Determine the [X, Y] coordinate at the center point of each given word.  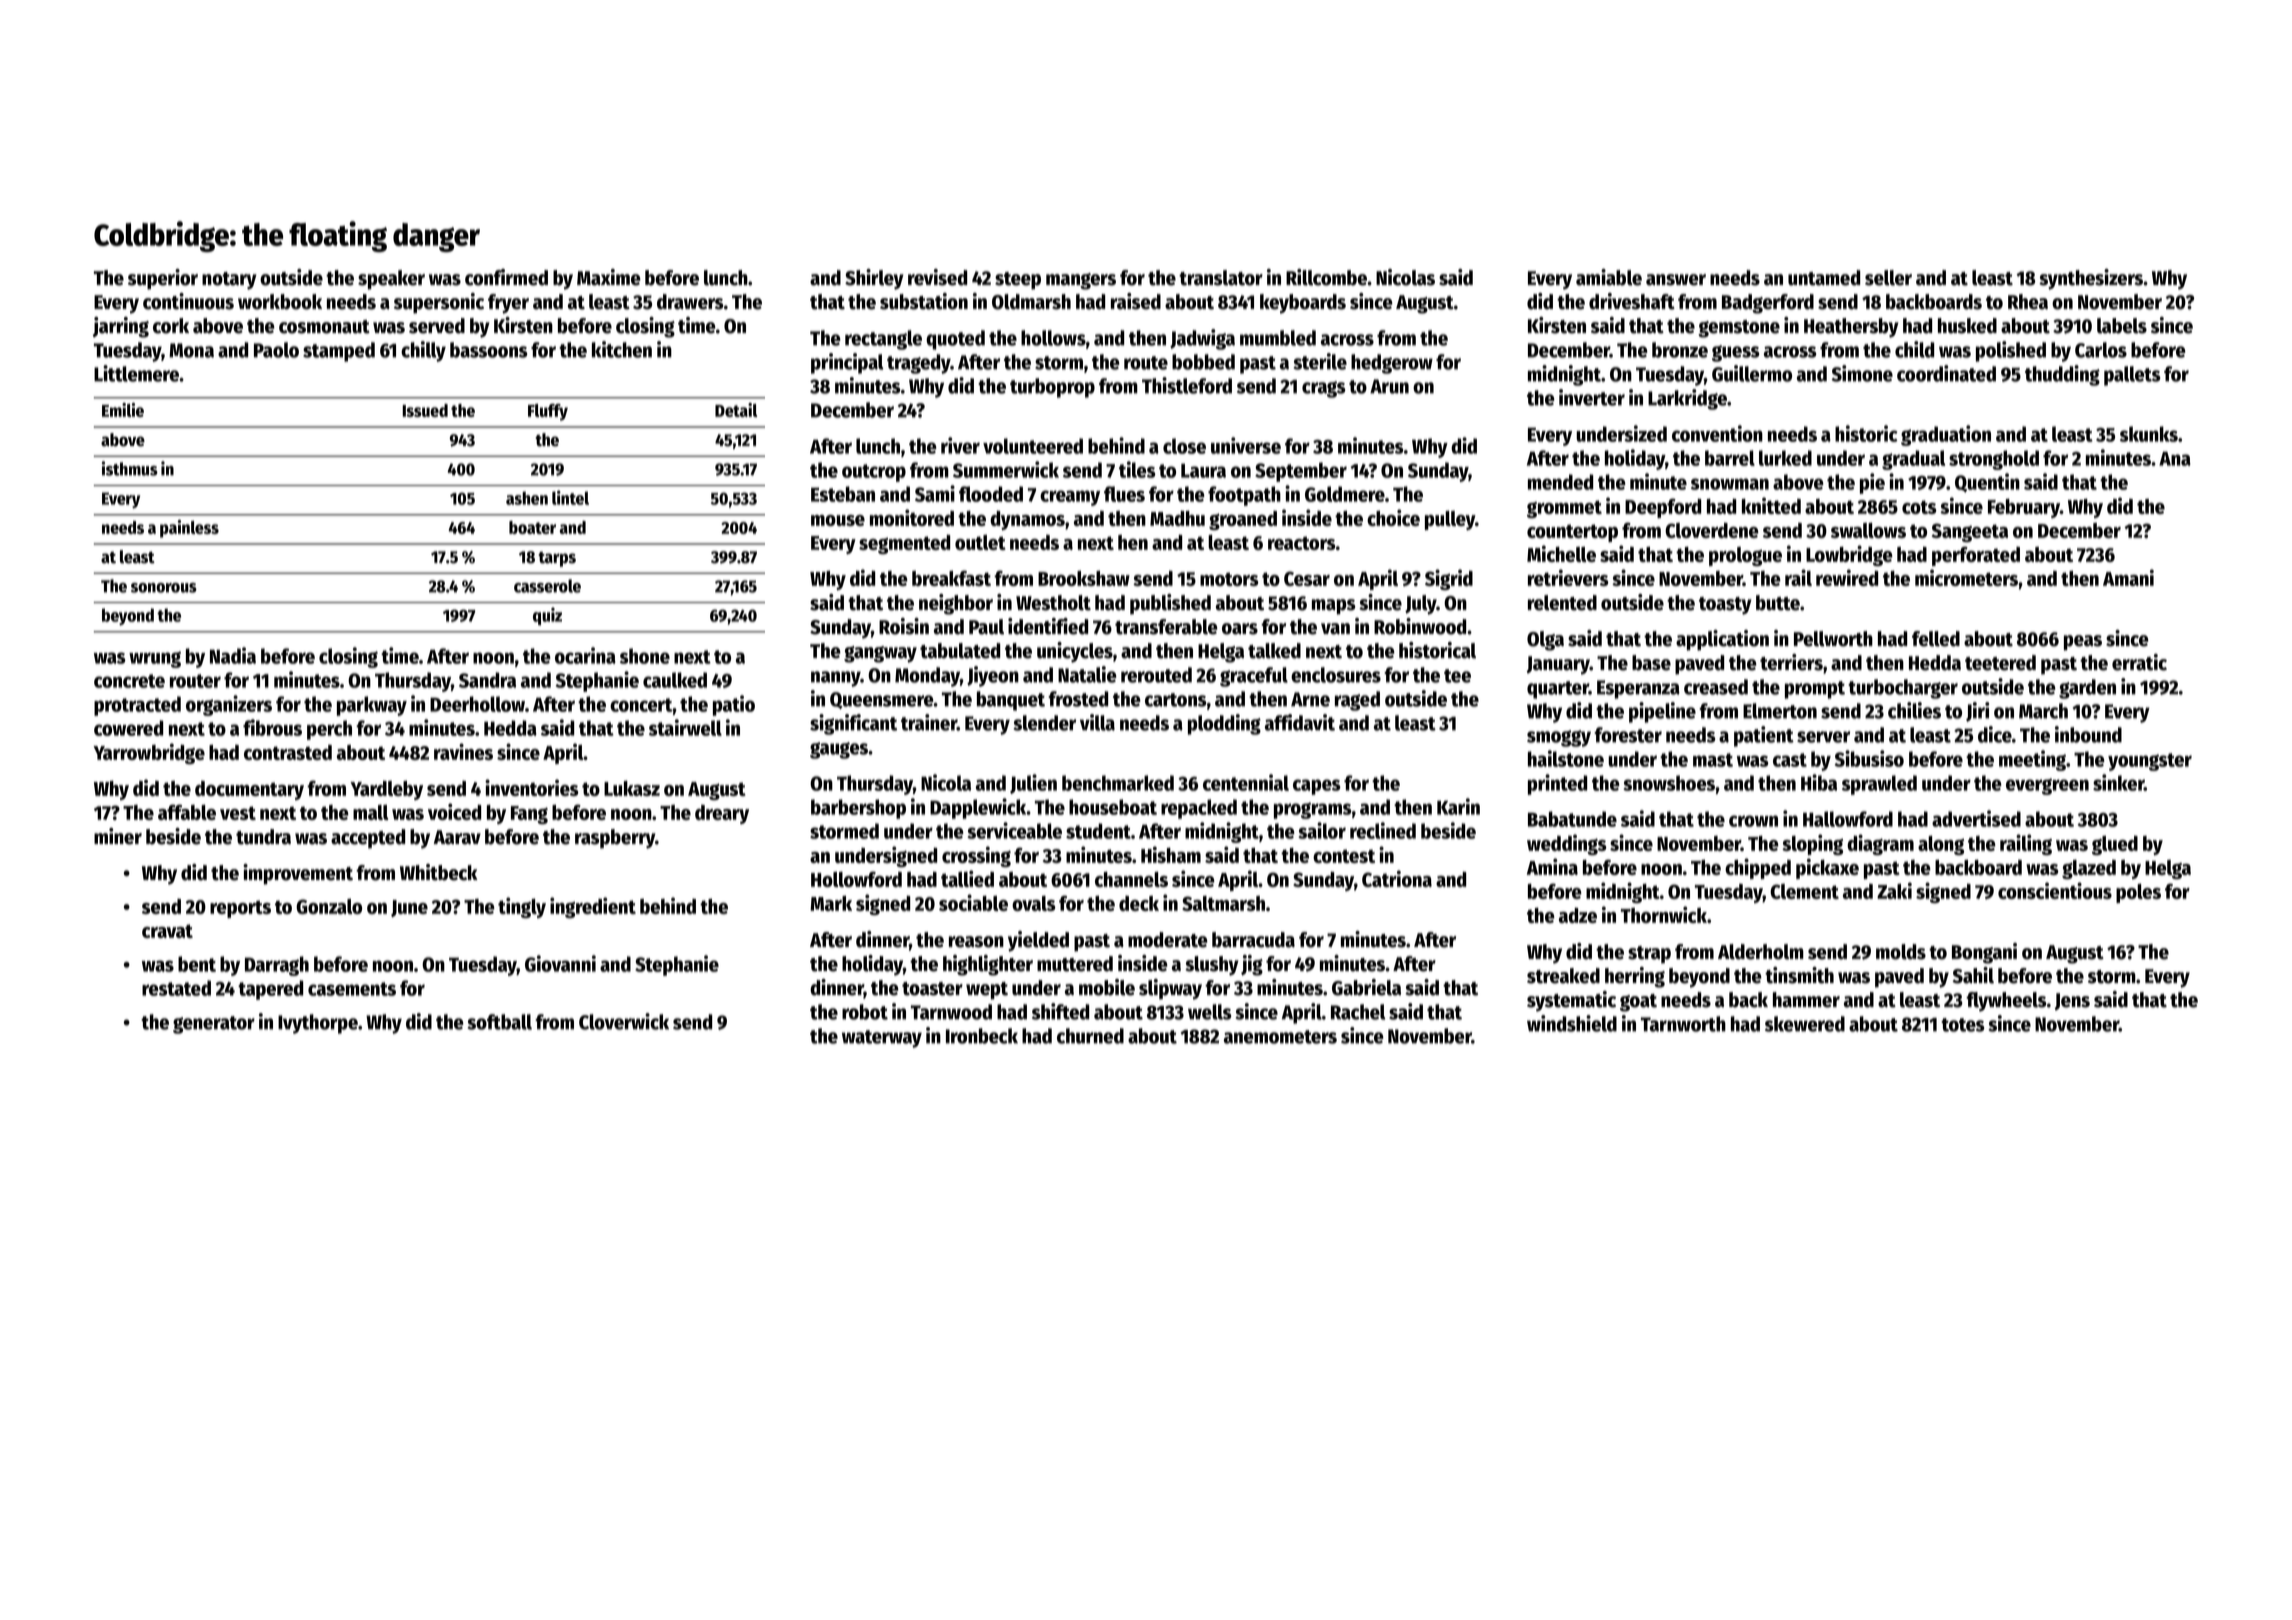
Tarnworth [1683, 1024]
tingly [522, 907]
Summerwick [1006, 469]
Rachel [1358, 1012]
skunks [2149, 434]
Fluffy [548, 412]
